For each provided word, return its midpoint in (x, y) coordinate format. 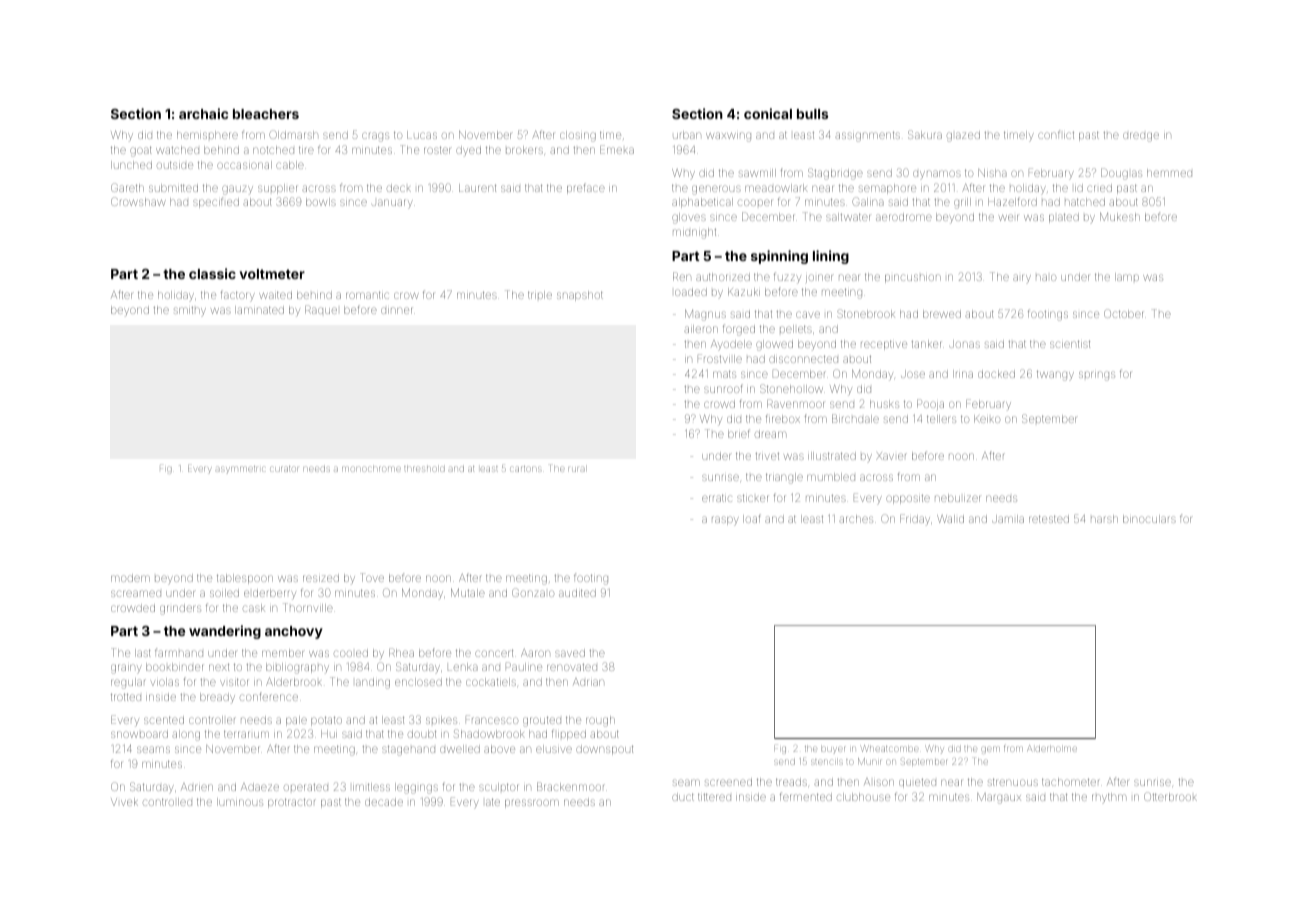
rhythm (1109, 798)
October (1123, 313)
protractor (292, 803)
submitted (173, 188)
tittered (714, 797)
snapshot (580, 296)
